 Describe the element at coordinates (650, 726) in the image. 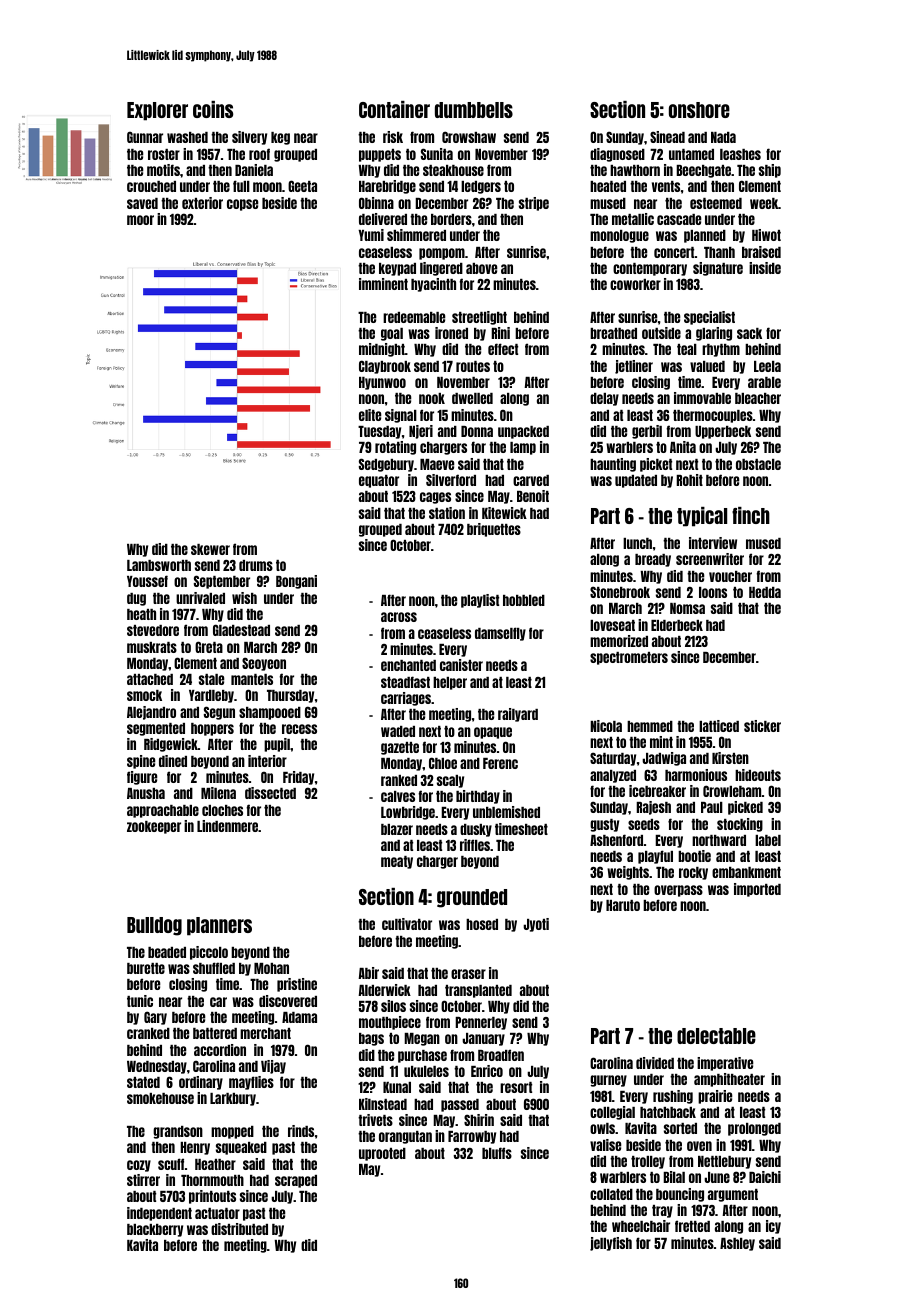

I see `hemmed` at that location.
